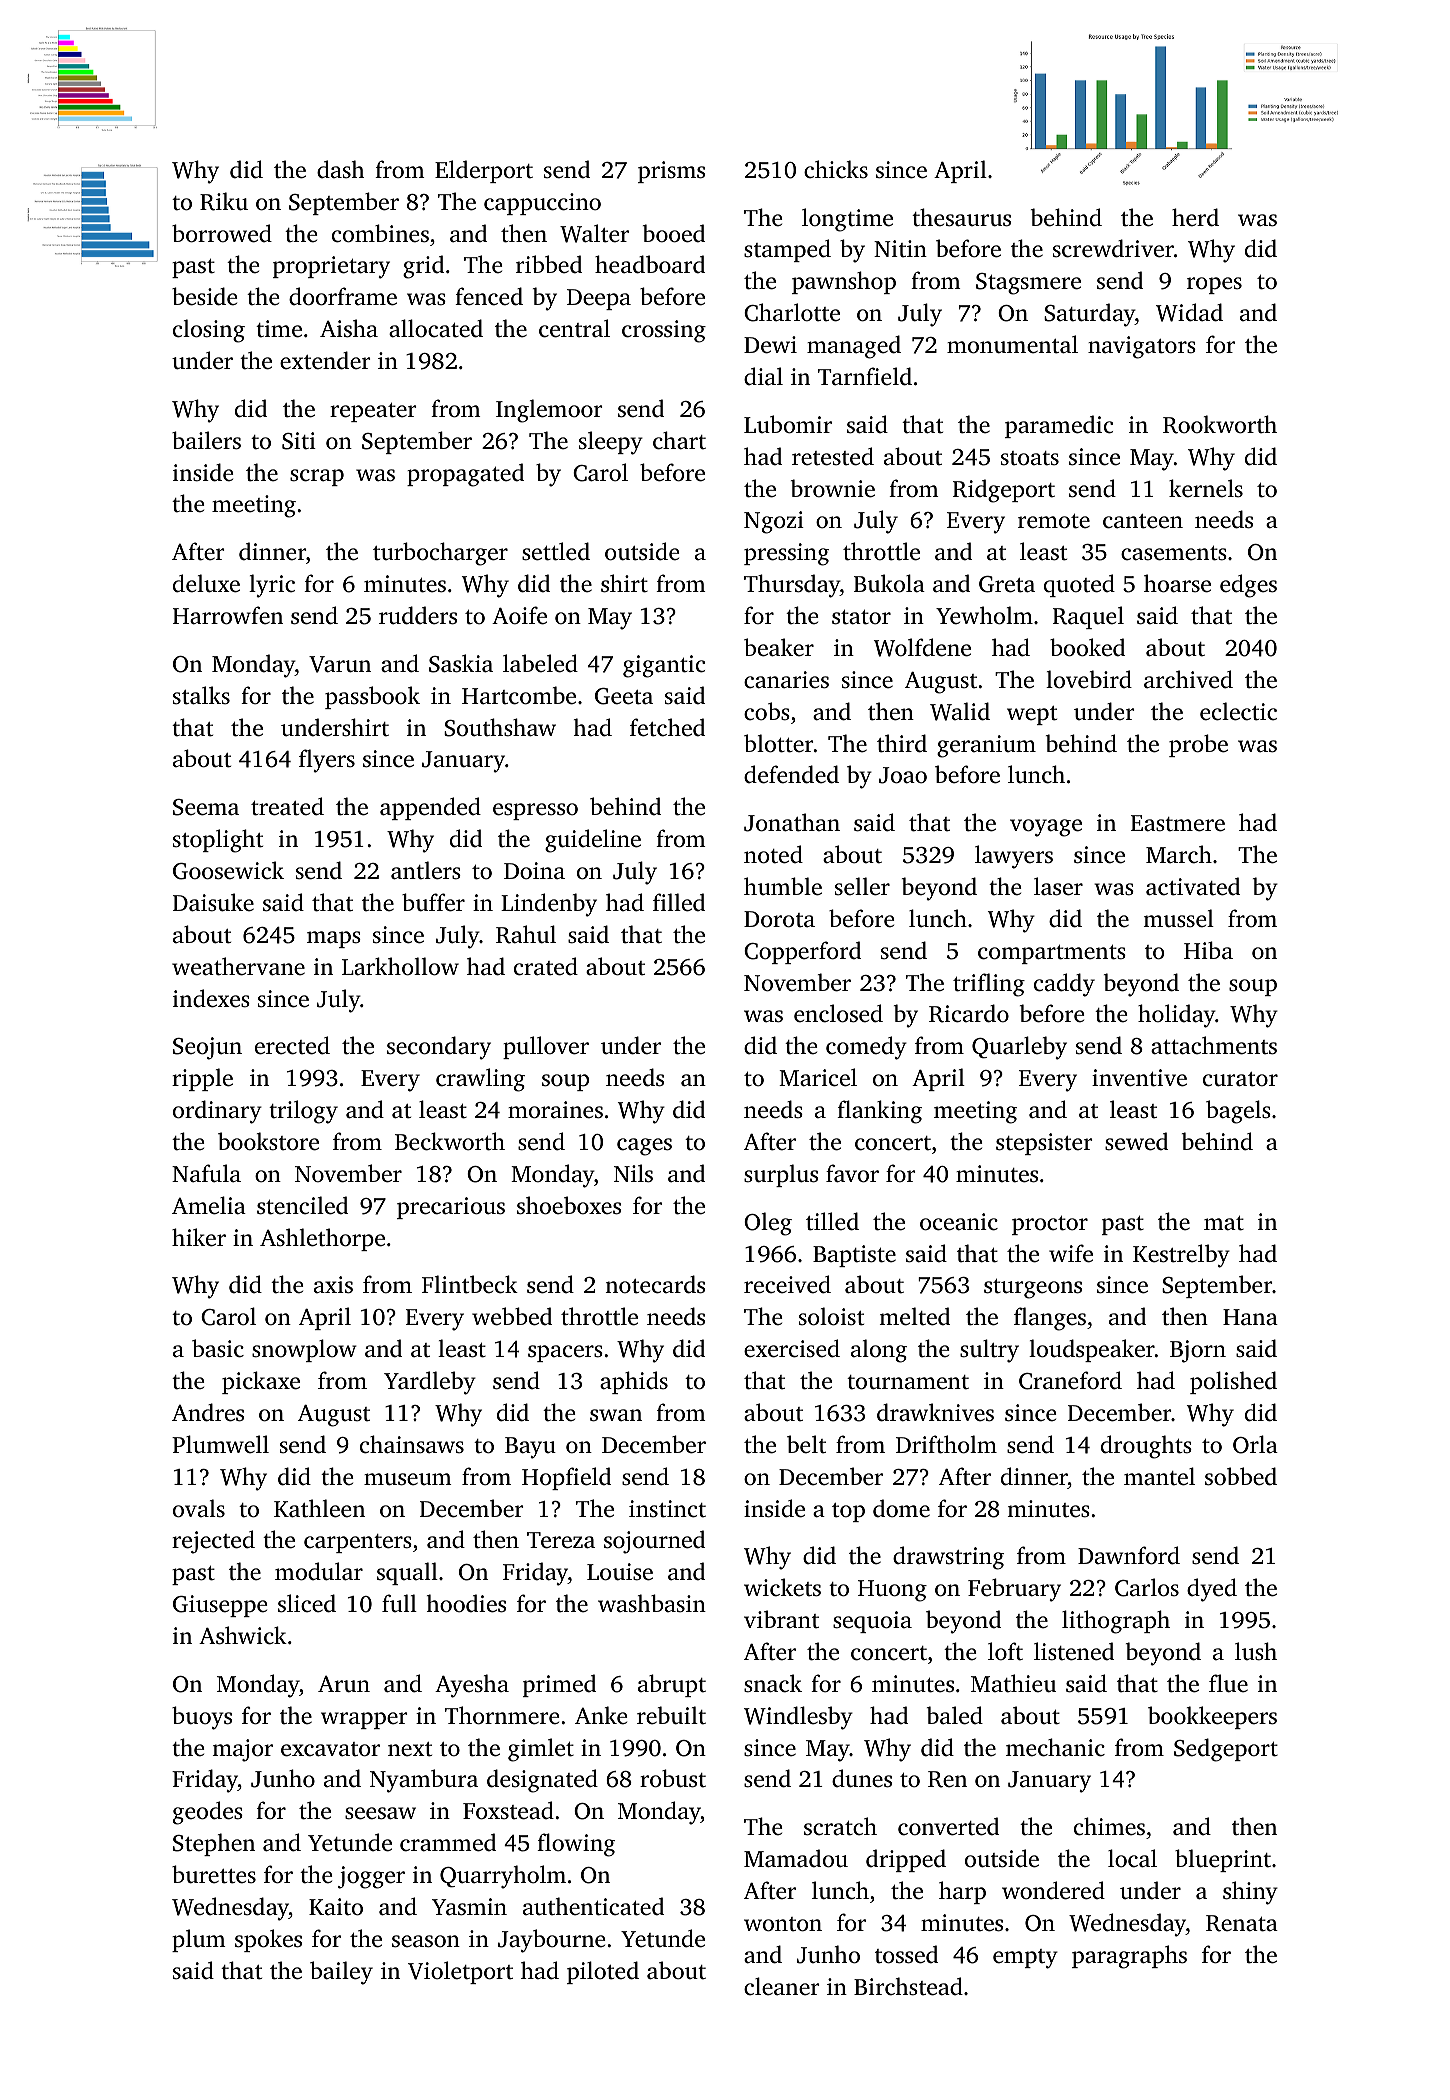 This page has width=1450, height=2100. What do you see at coordinates (299, 441) in the page?
I see `Siti` at bounding box center [299, 441].
